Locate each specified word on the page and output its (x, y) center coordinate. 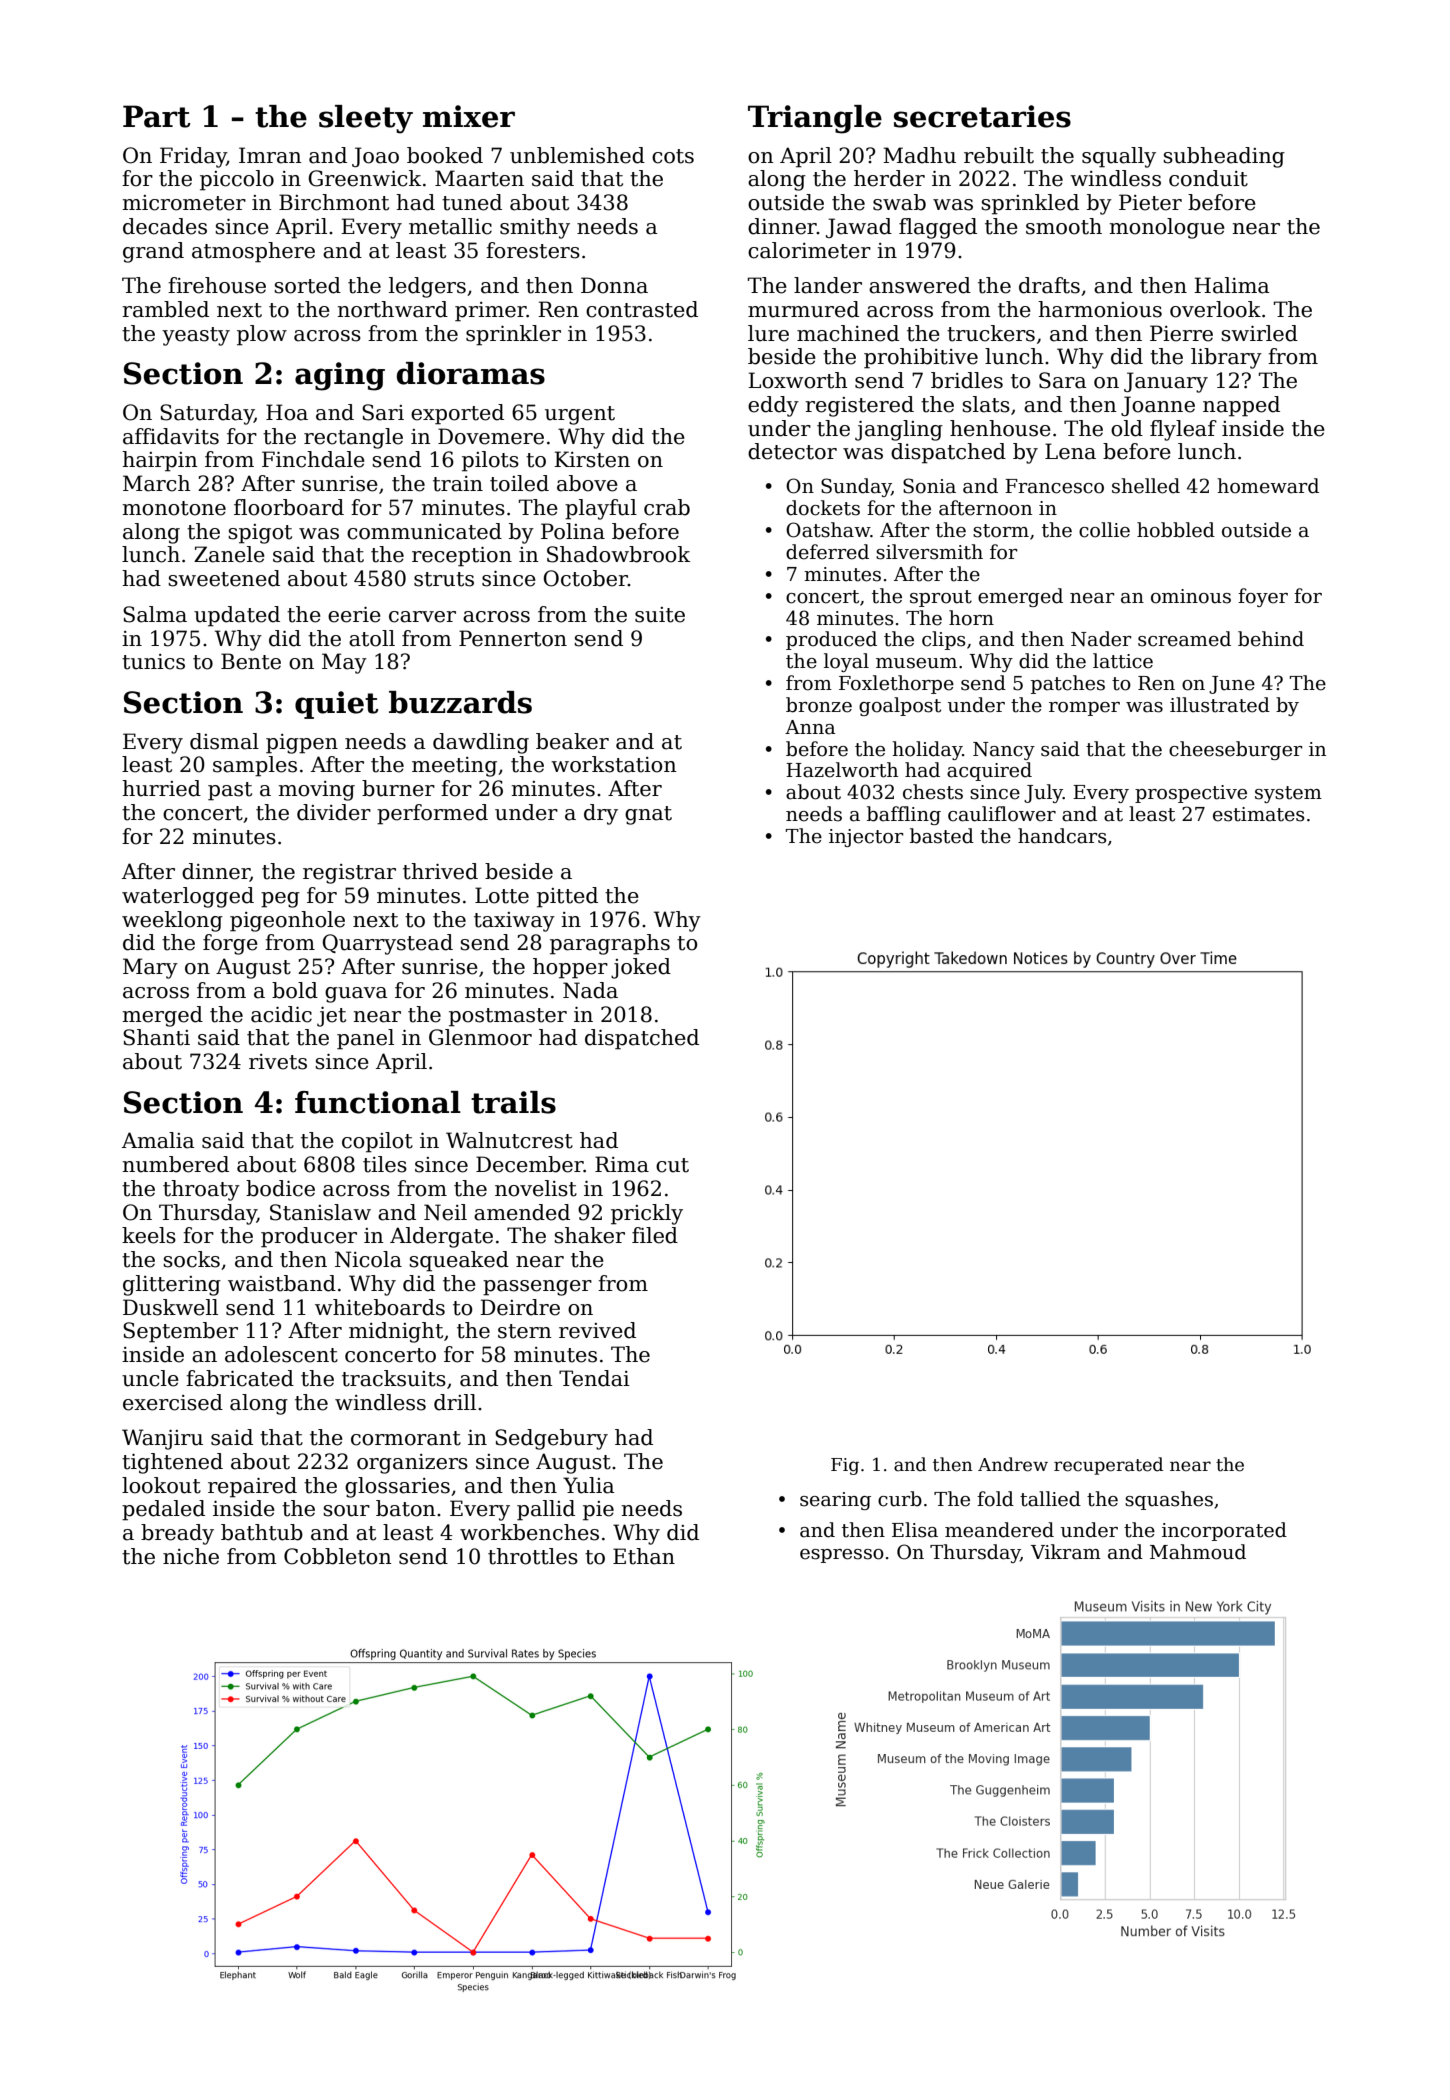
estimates (1259, 814)
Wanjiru (162, 1439)
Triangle (815, 119)
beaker (572, 741)
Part (157, 116)
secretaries (982, 116)
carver (422, 617)
